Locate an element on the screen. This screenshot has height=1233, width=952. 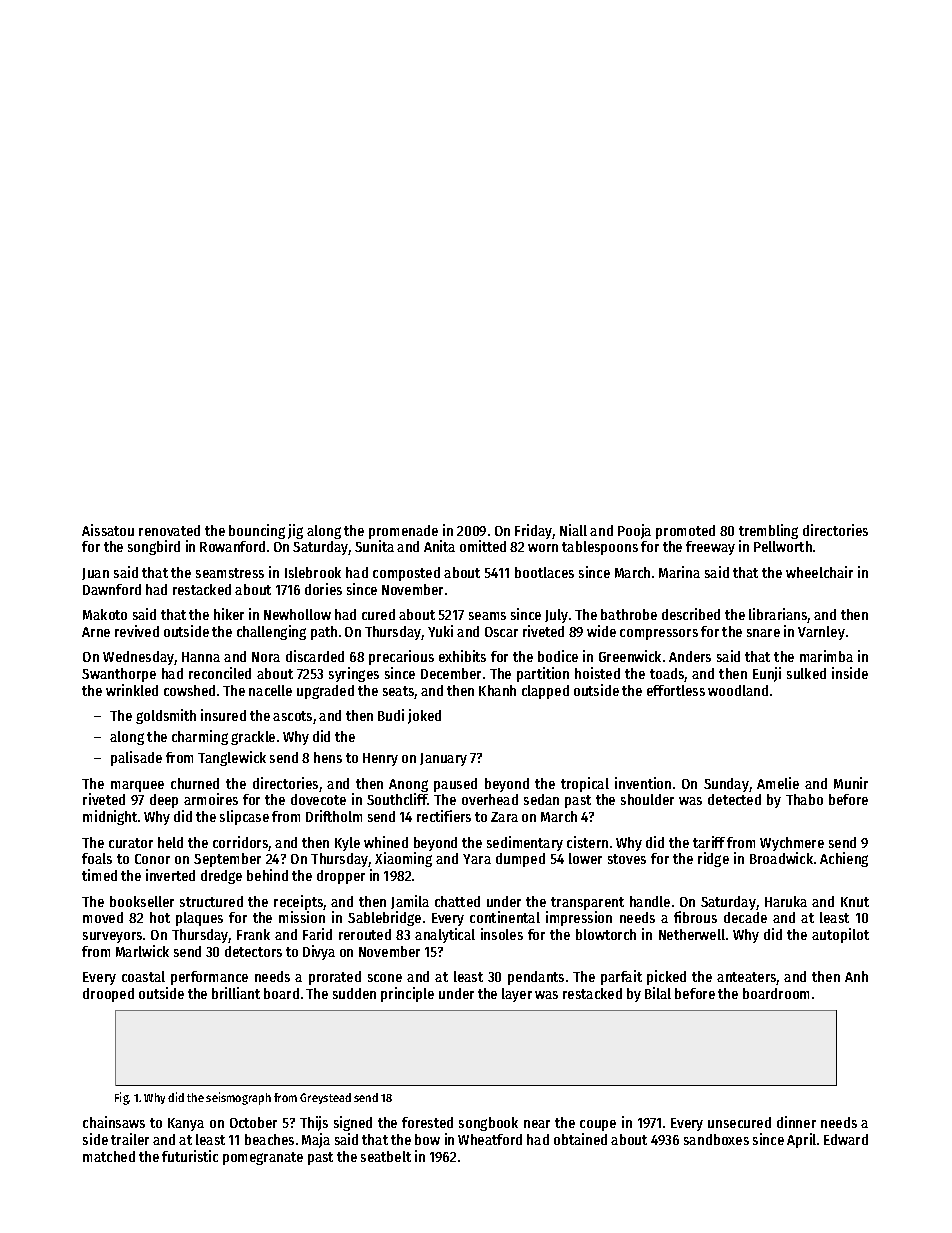
renovated is located at coordinates (169, 530).
